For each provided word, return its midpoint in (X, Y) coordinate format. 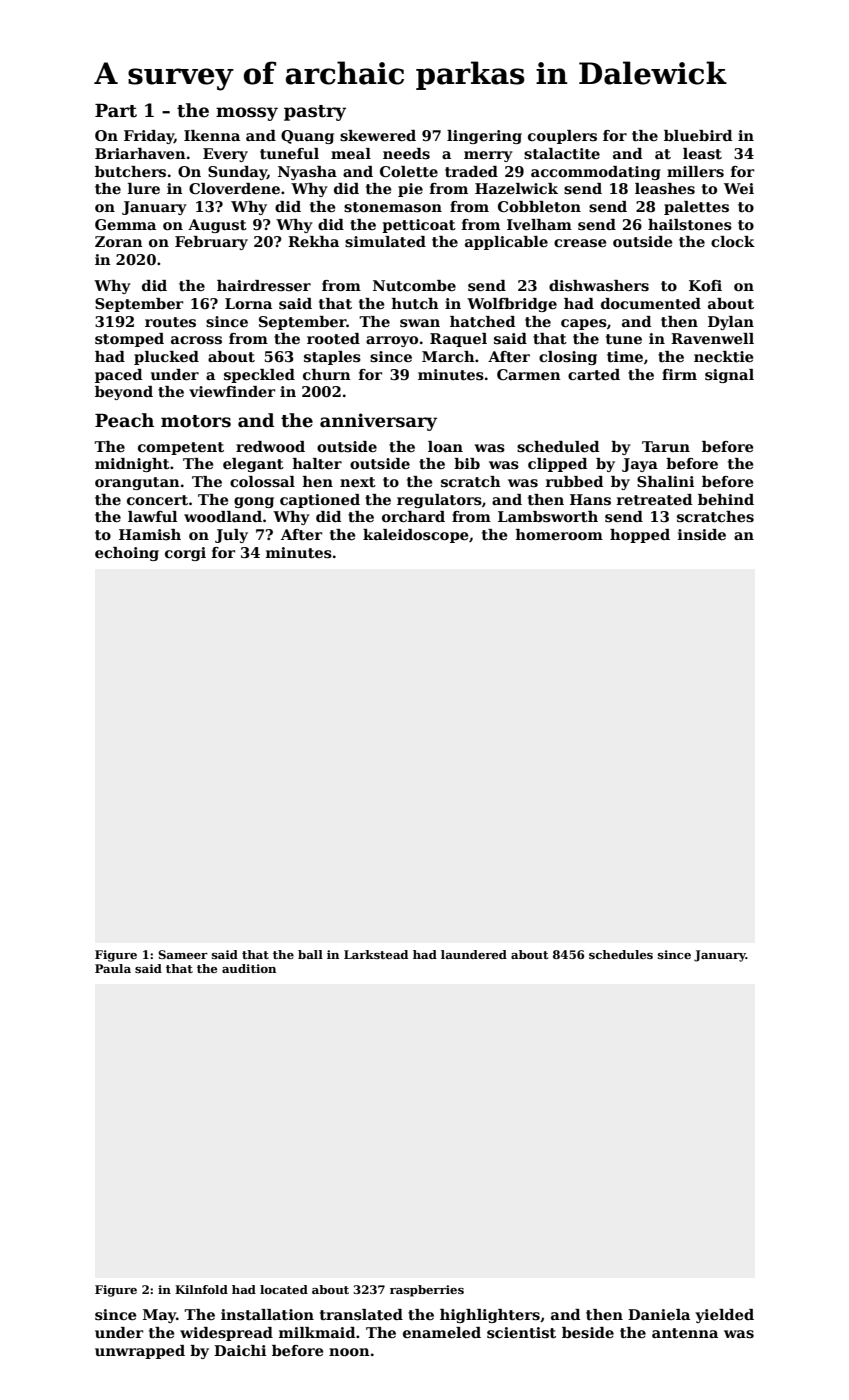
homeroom (559, 534)
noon (349, 1352)
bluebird (698, 135)
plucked (166, 358)
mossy (247, 114)
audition (249, 968)
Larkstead (376, 954)
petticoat (419, 226)
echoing (127, 554)
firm (679, 374)
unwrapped (140, 1352)
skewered (378, 135)
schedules (621, 954)
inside (702, 535)
